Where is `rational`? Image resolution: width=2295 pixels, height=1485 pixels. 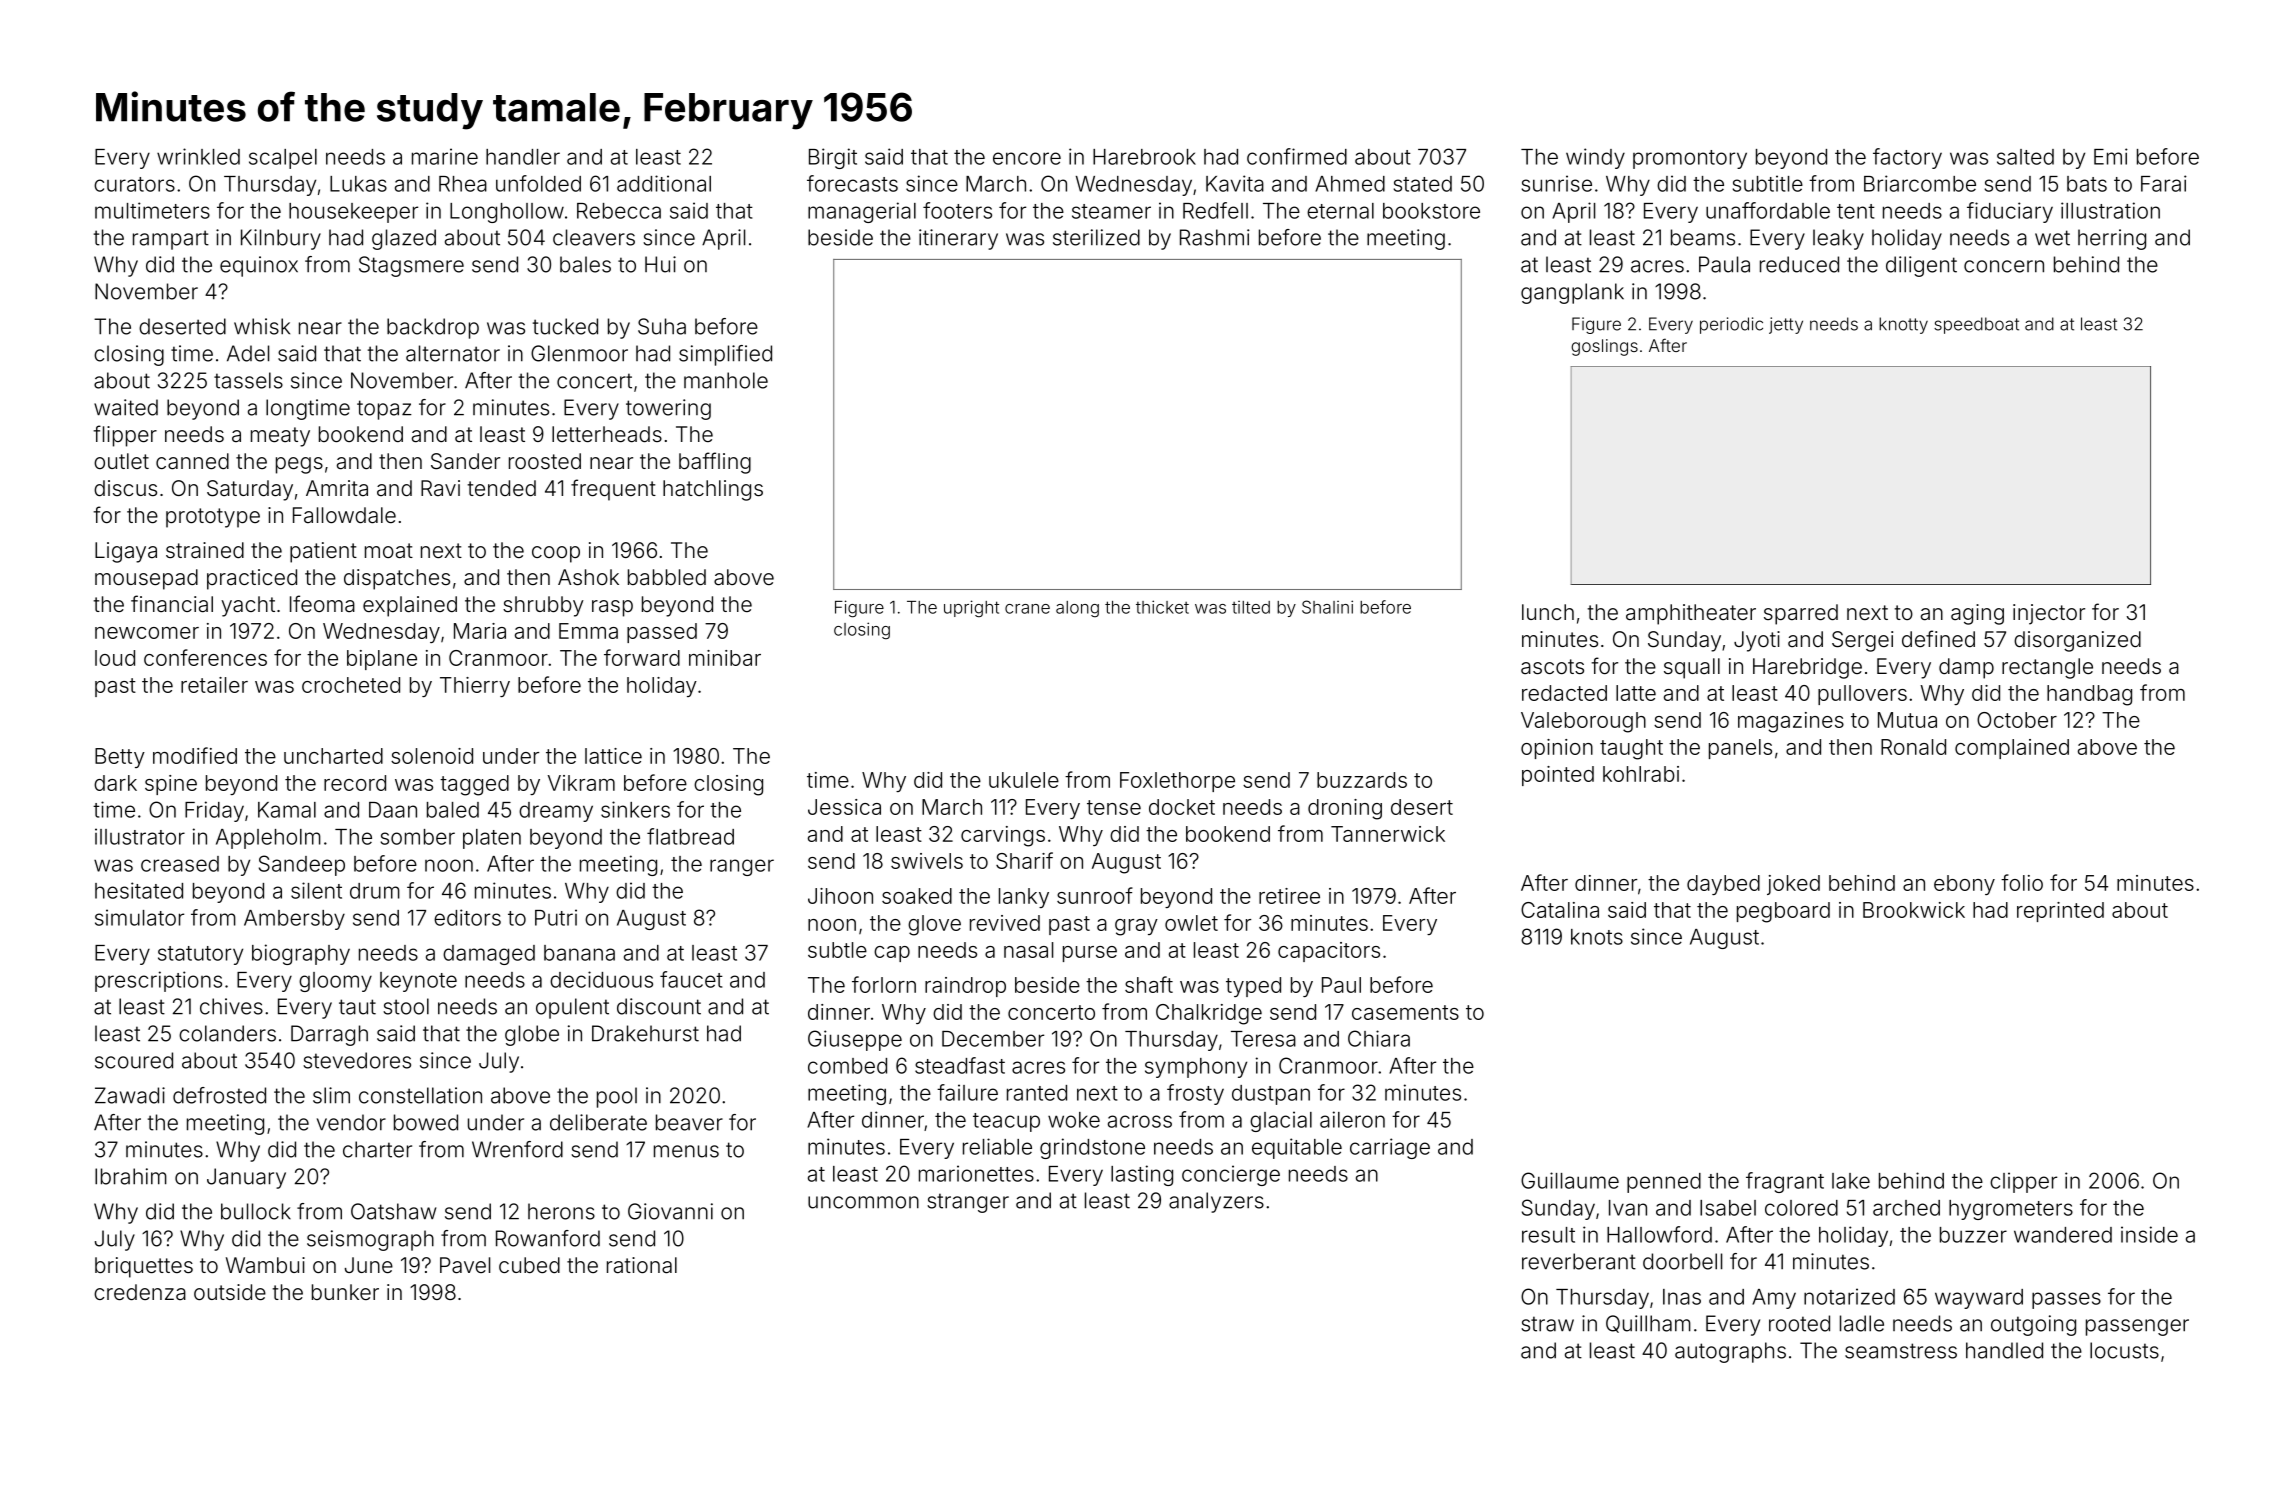 rational is located at coordinates (642, 1265).
